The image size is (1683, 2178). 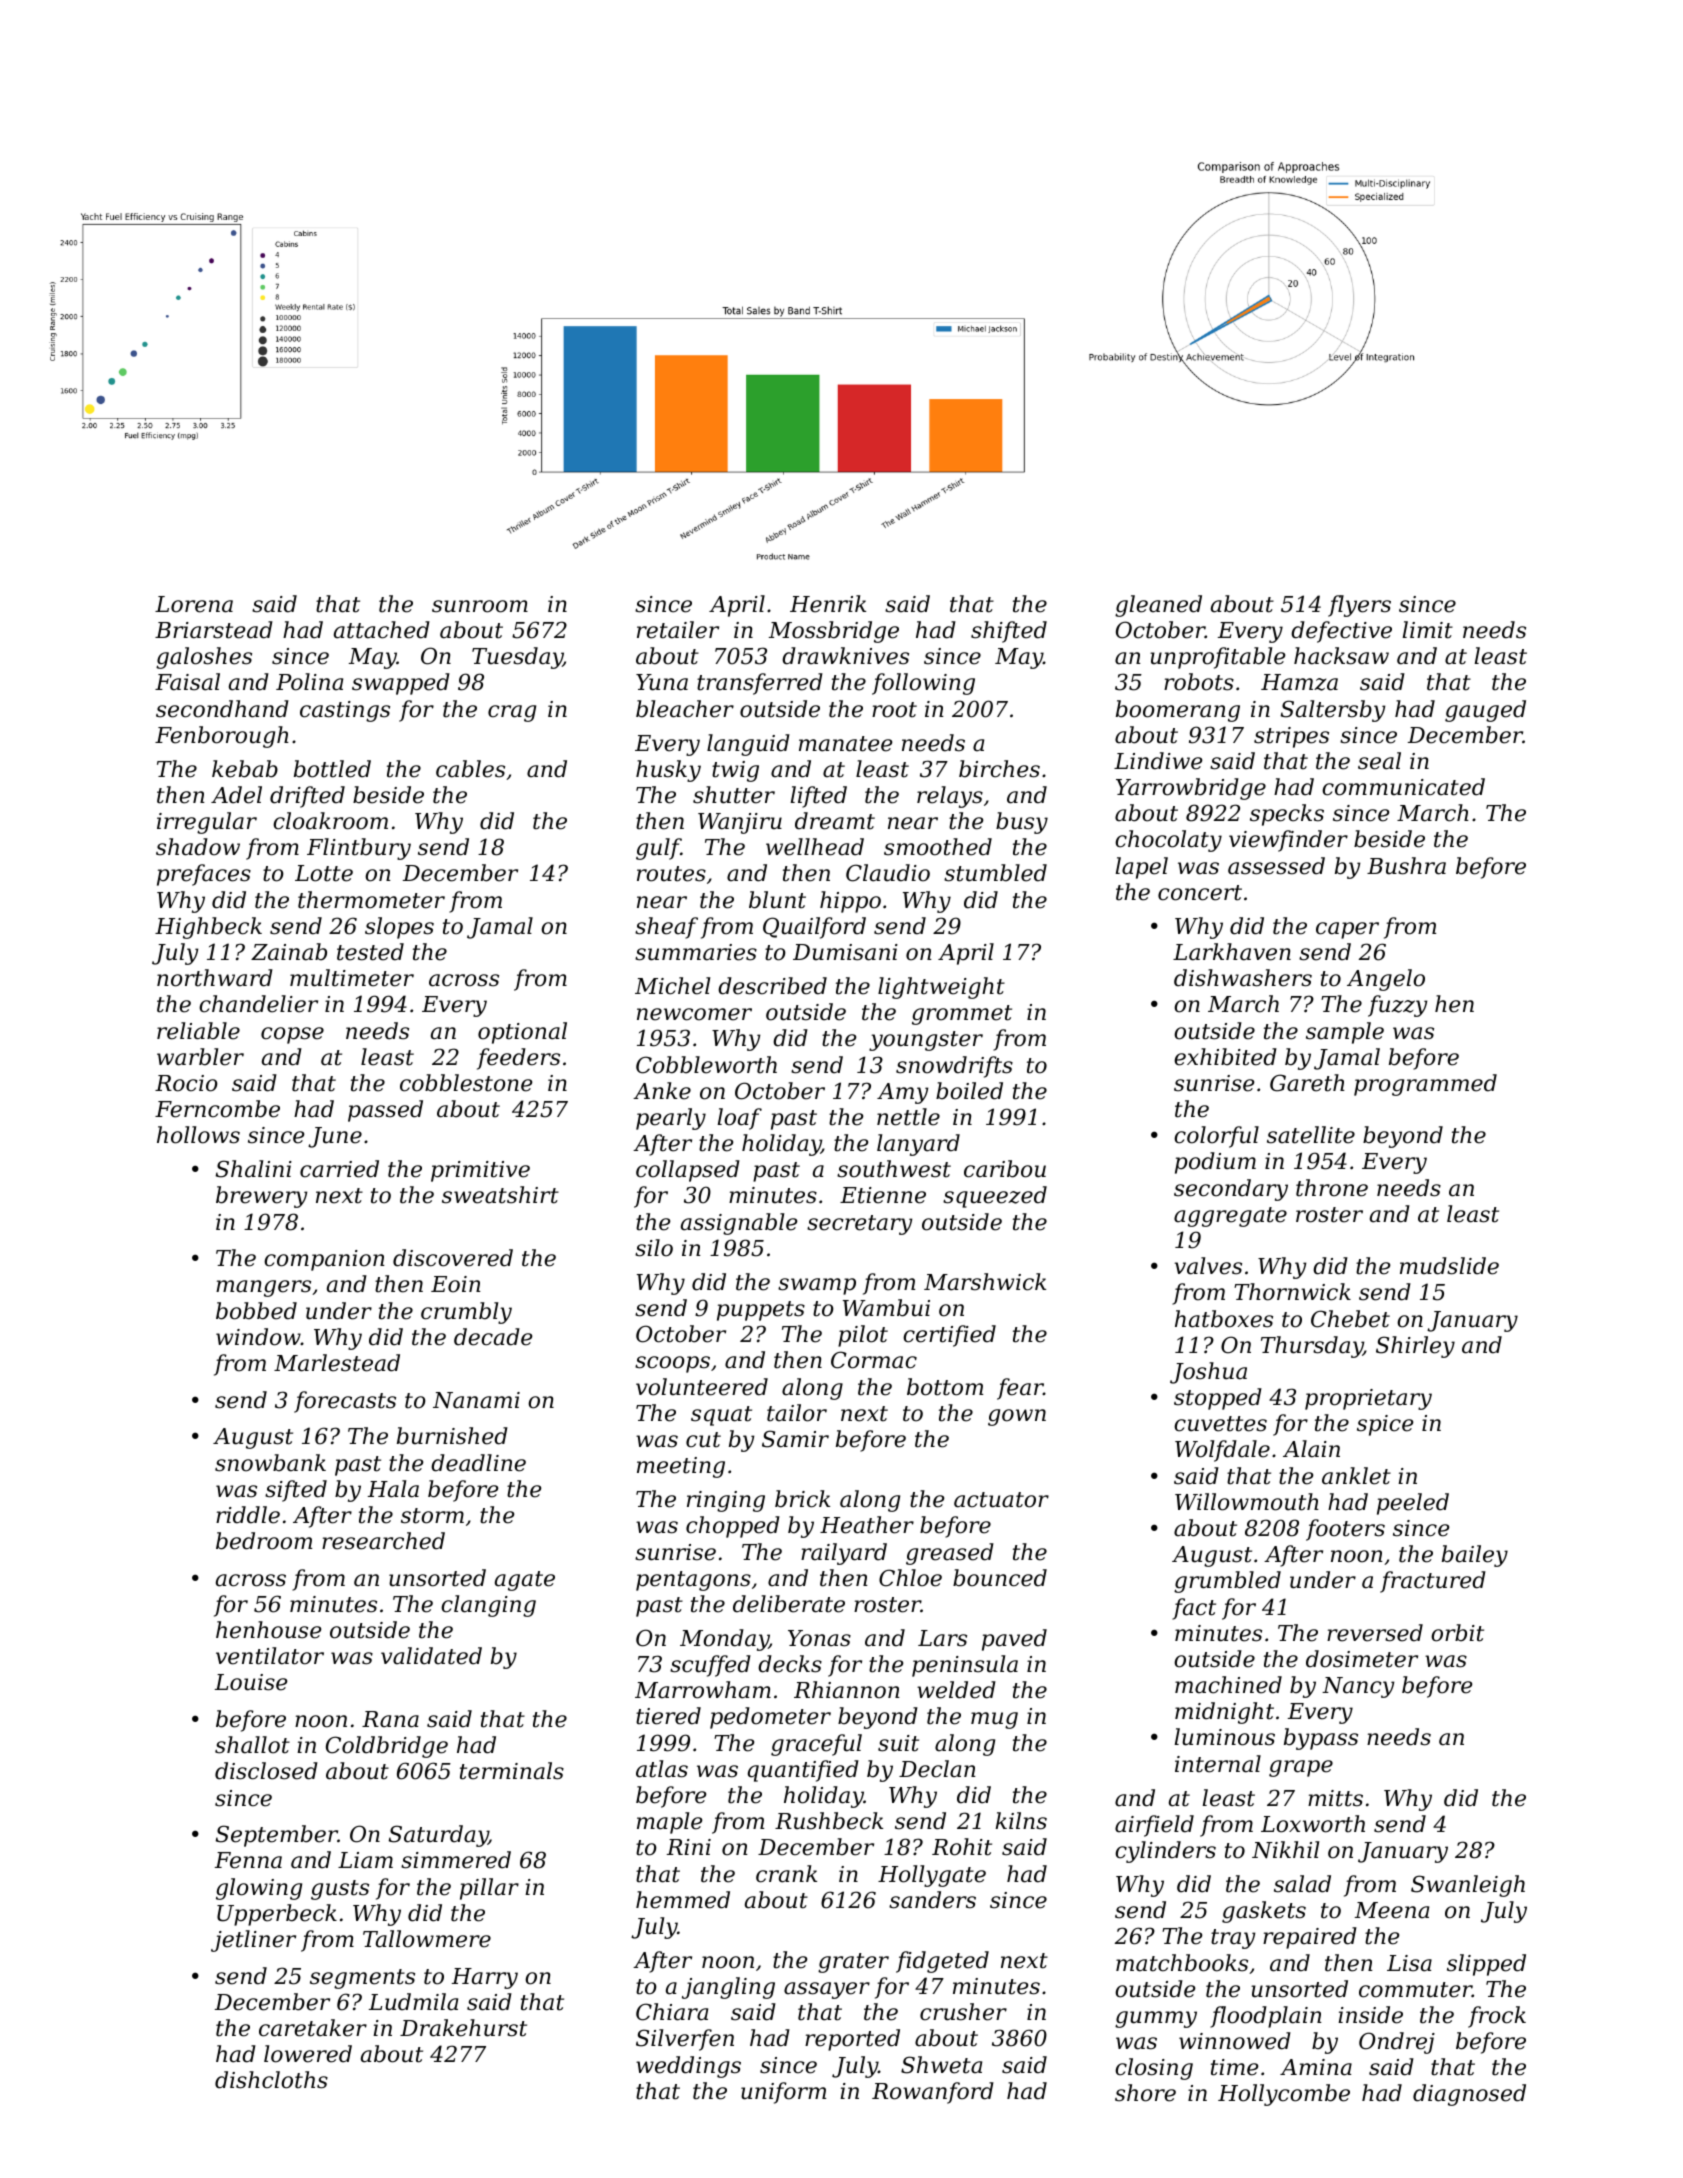 I want to click on Henrik, so click(x=828, y=604).
